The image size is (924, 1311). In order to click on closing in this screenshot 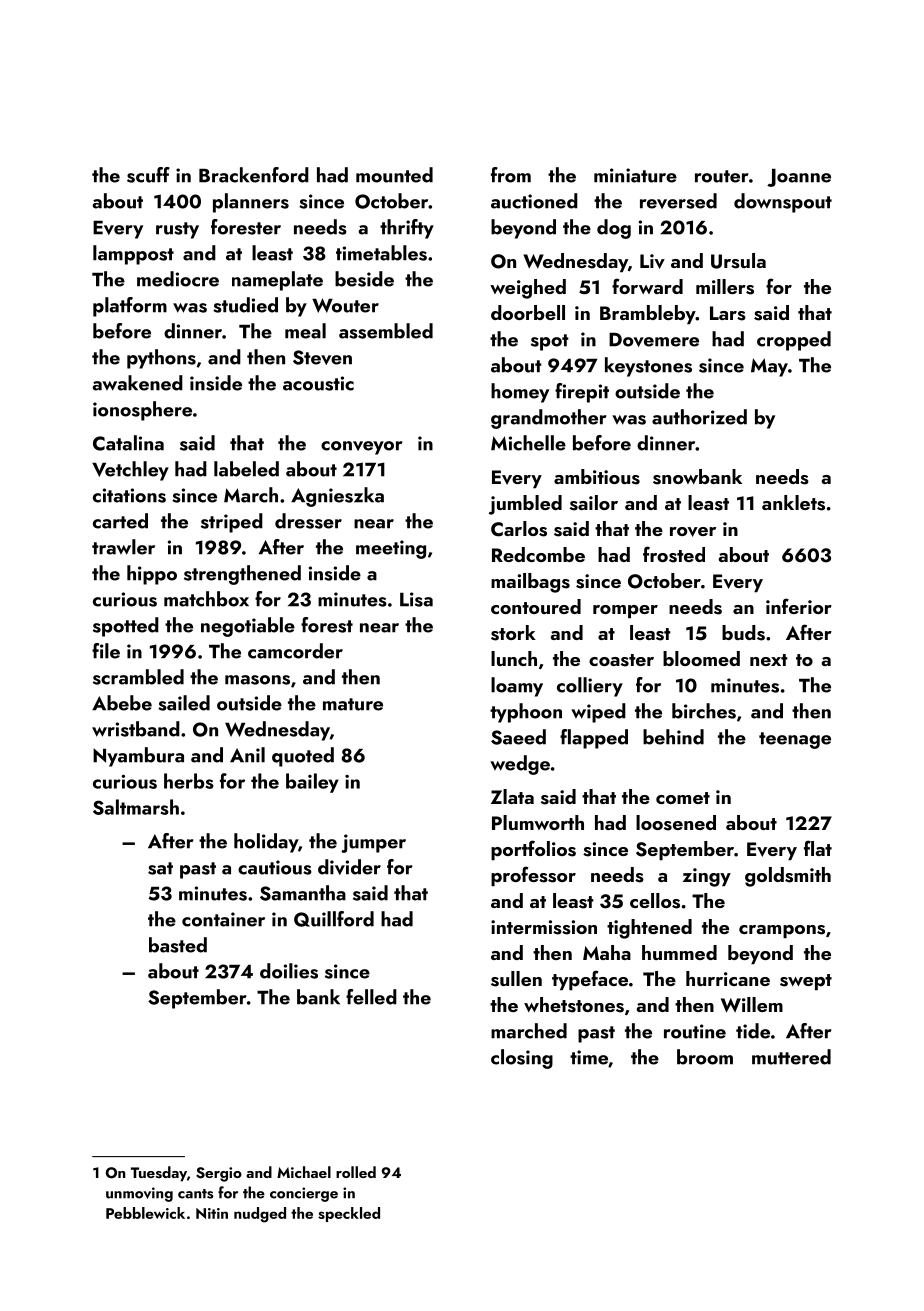, I will do `click(522, 1059)`.
